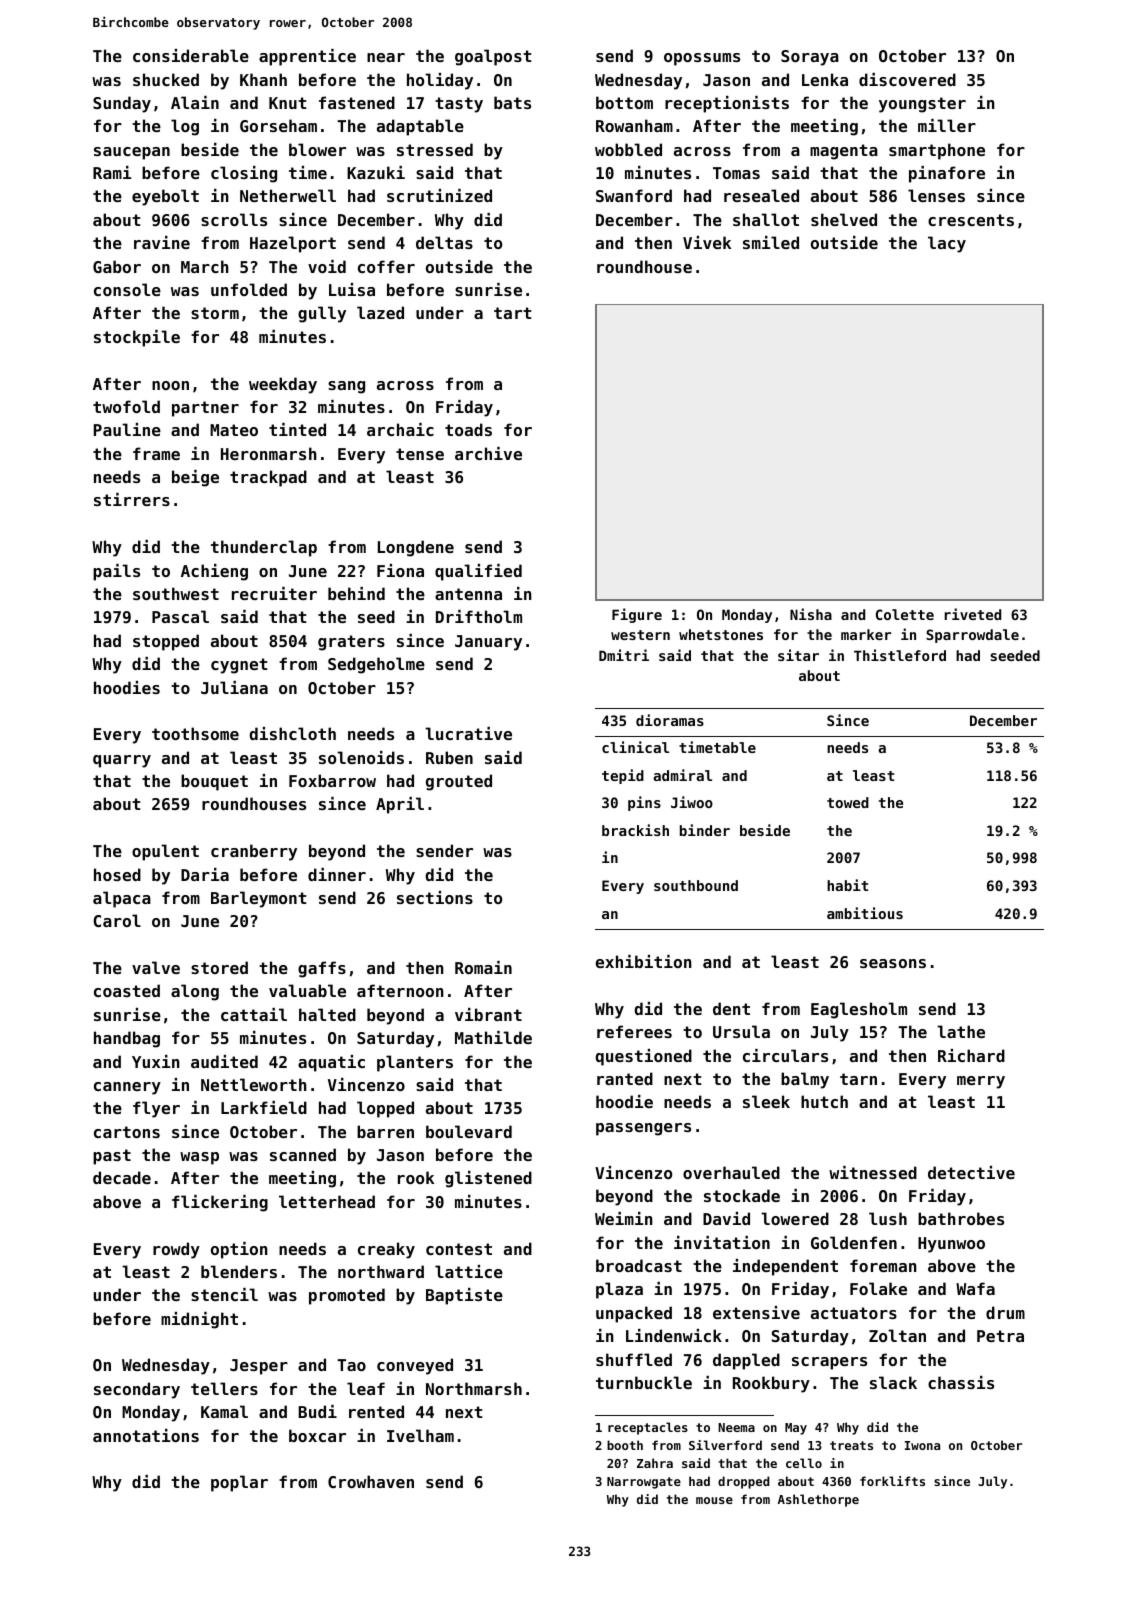 This document has width=1137, height=1608. What do you see at coordinates (386, 57) in the document?
I see `near` at bounding box center [386, 57].
